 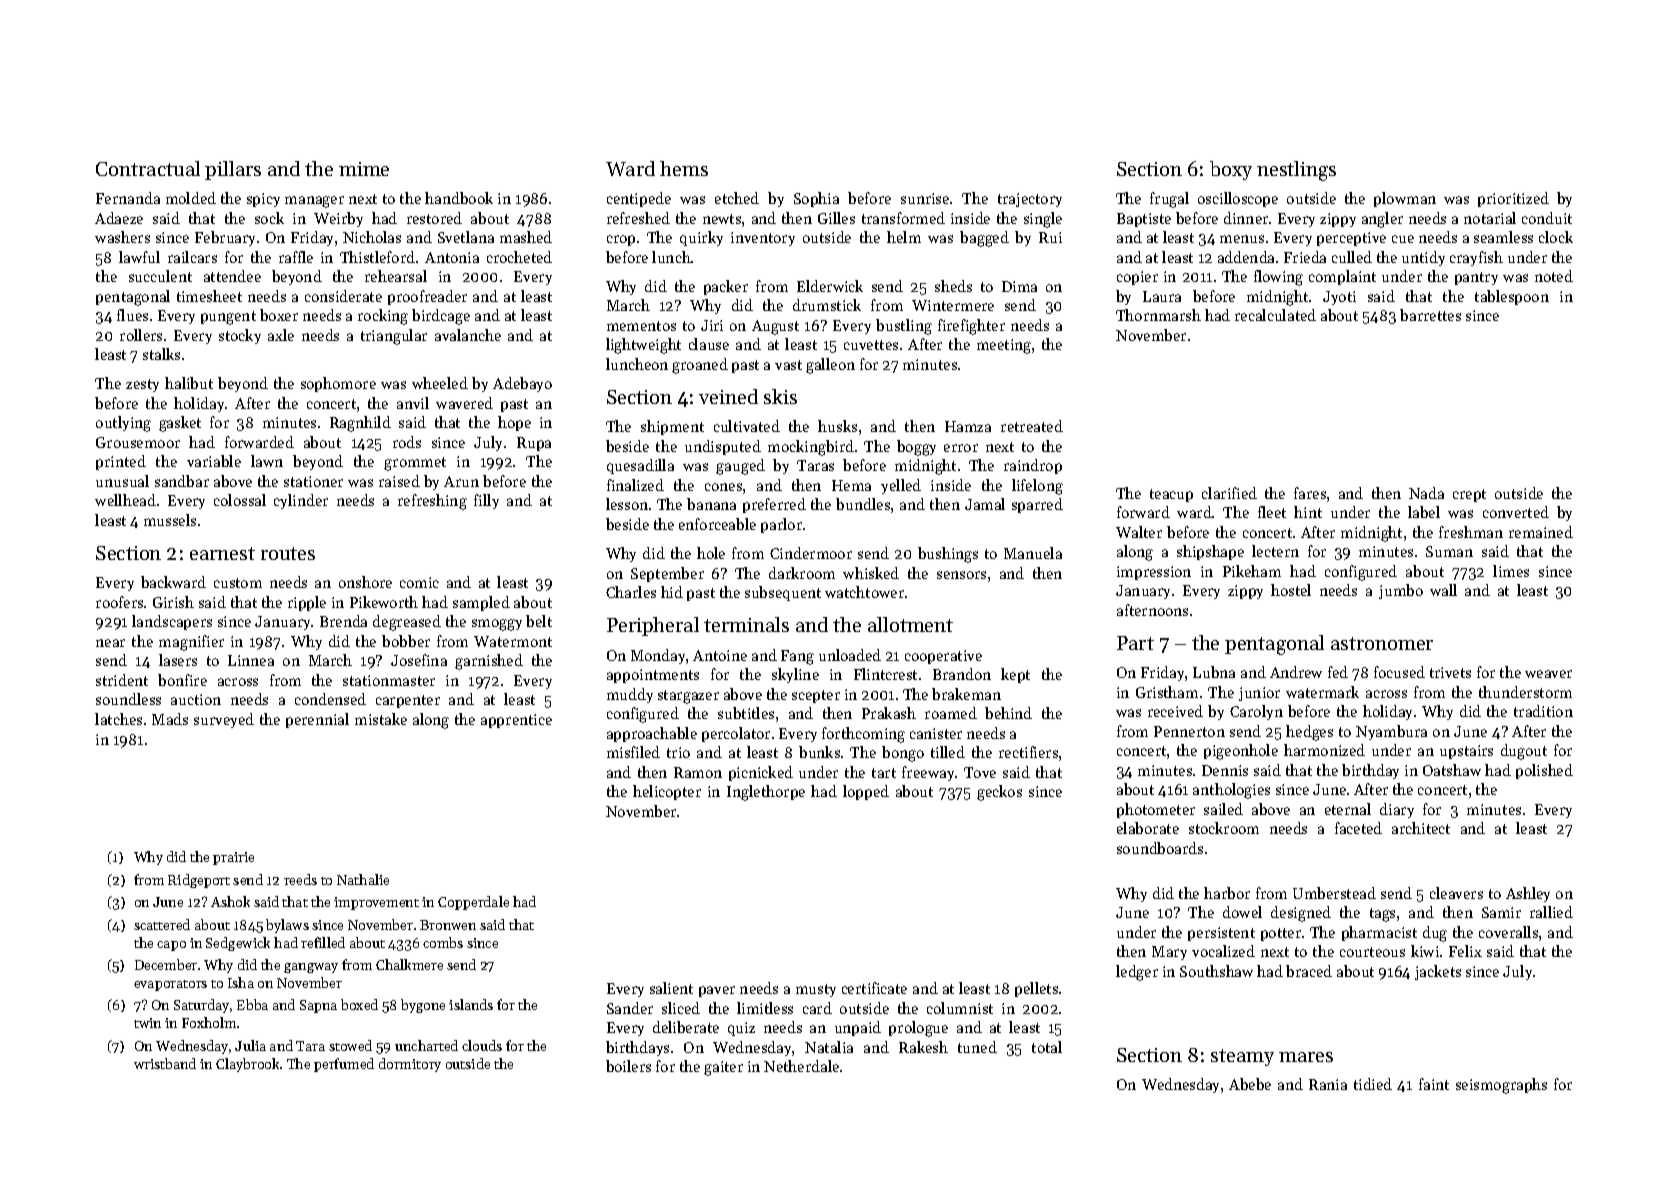 What do you see at coordinates (684, 168) in the screenshot?
I see `hems` at bounding box center [684, 168].
